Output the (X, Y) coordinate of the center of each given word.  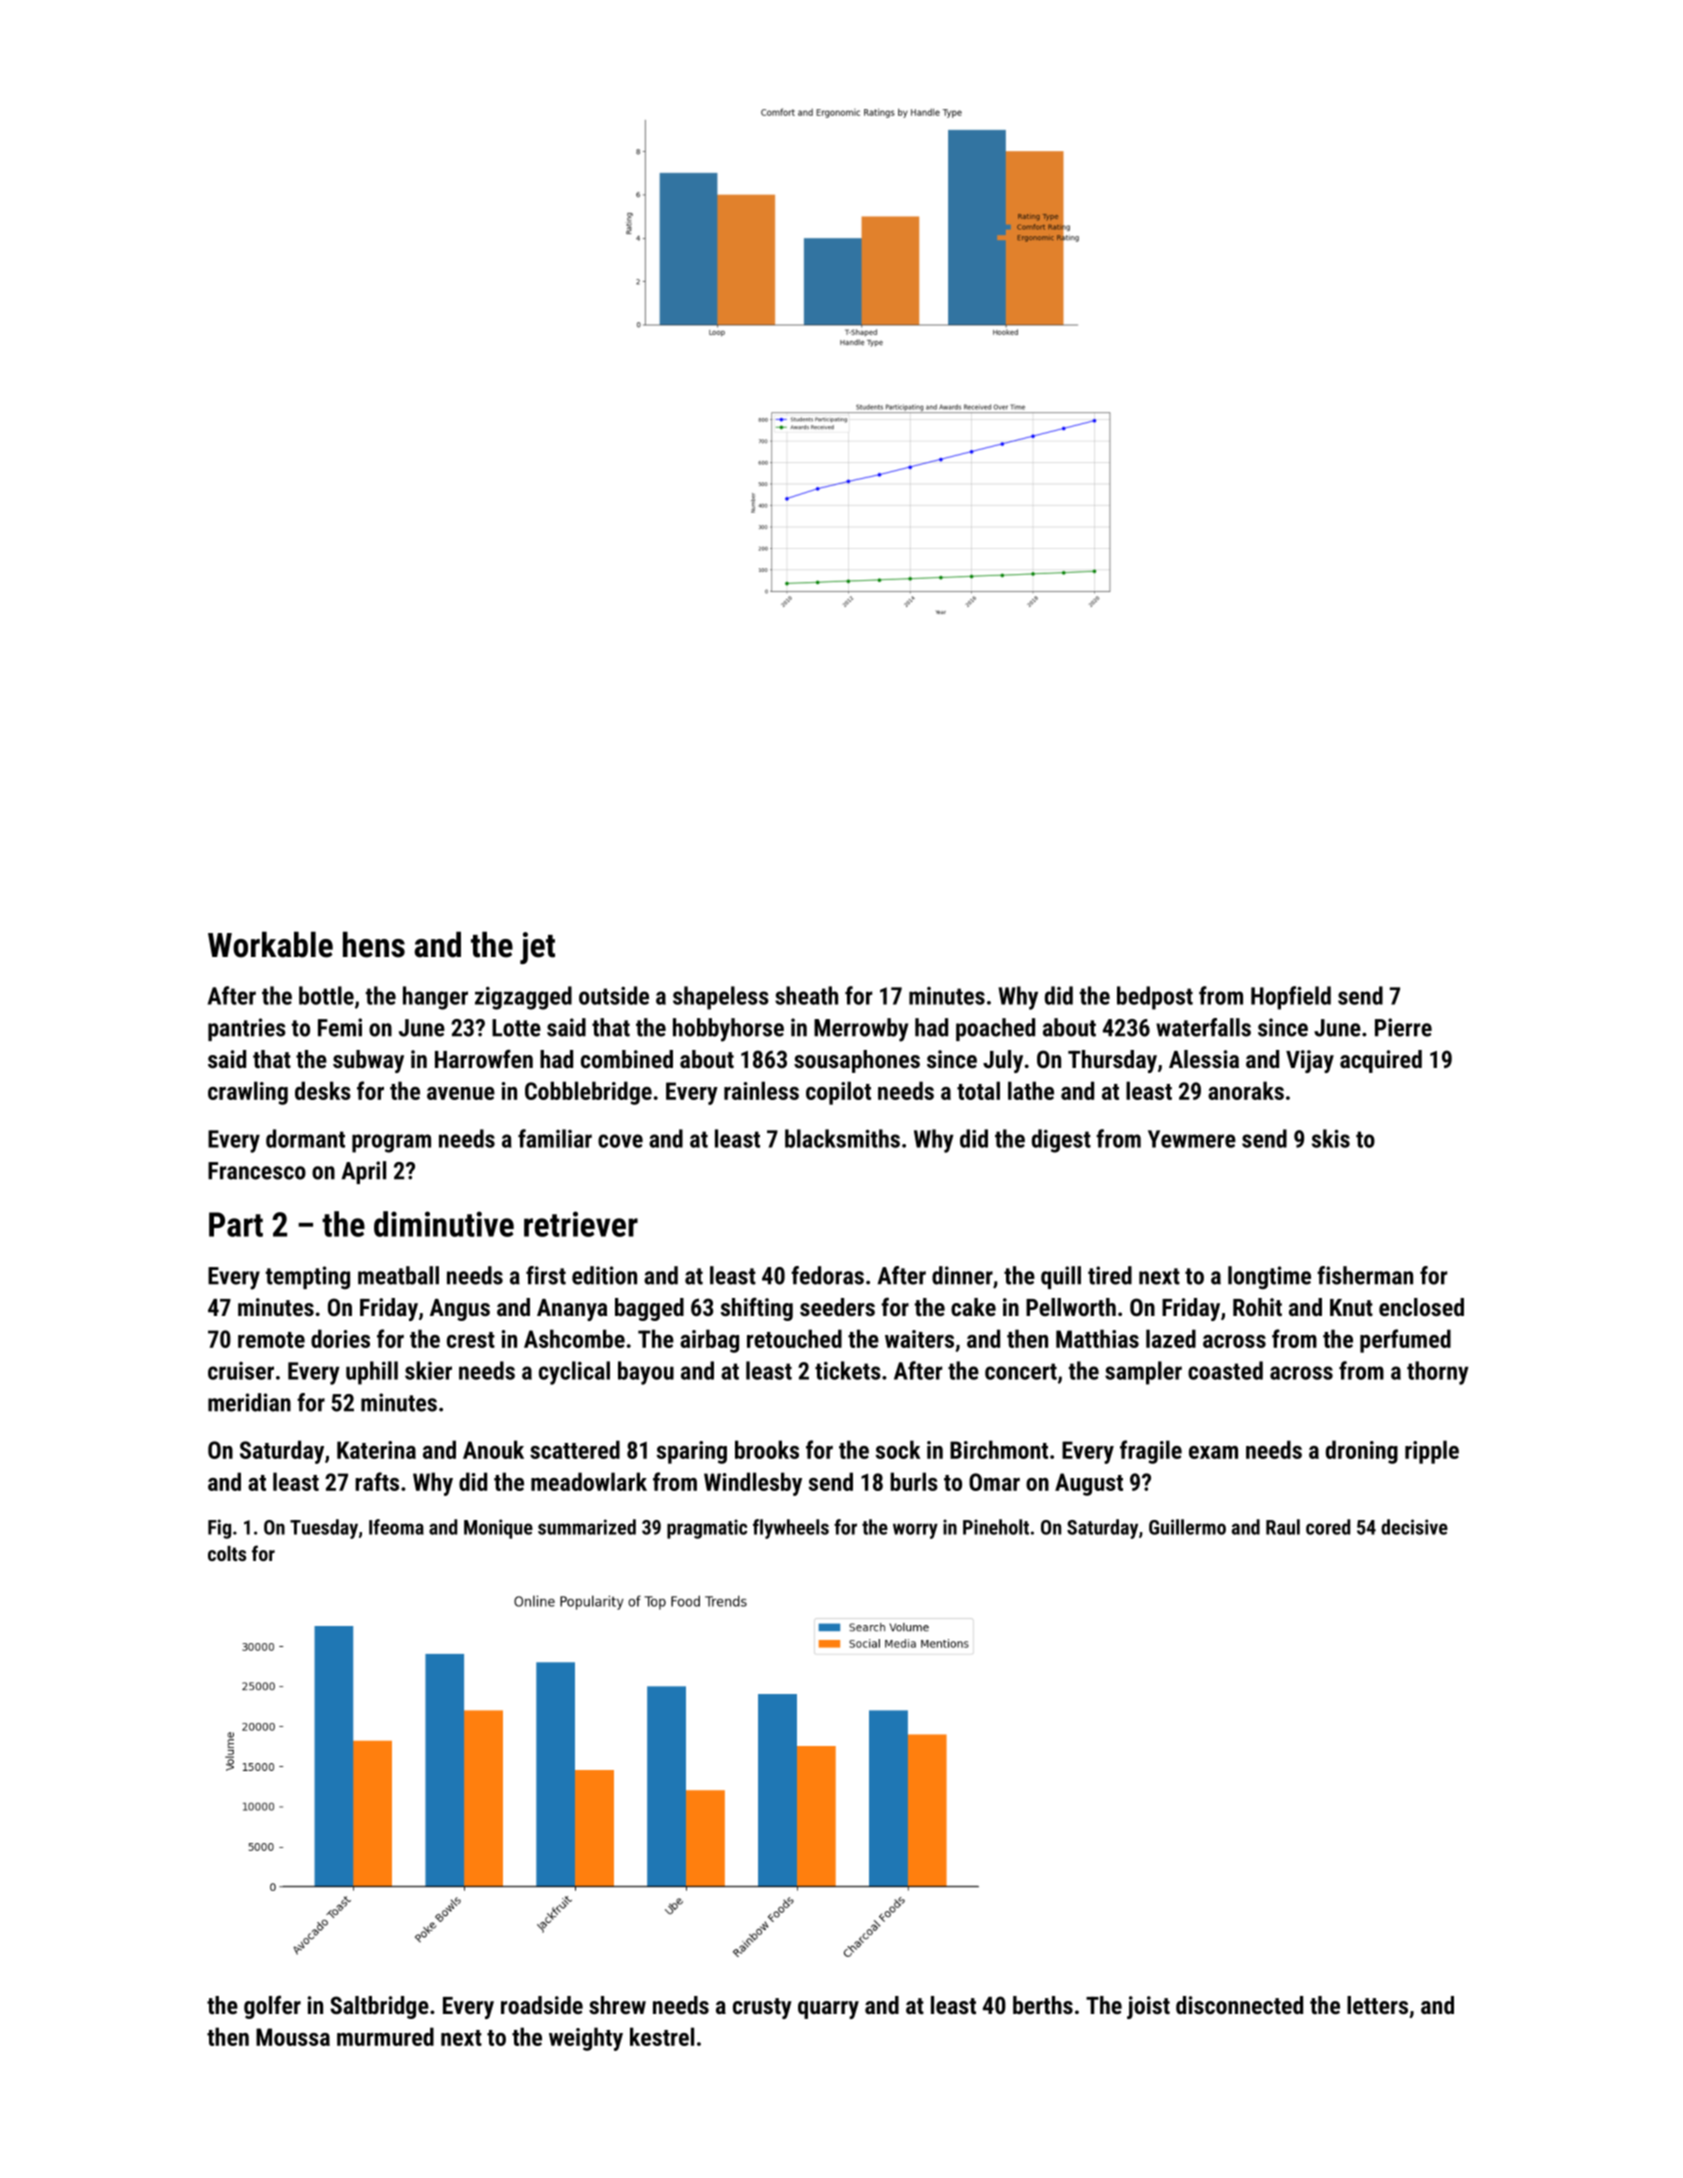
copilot (838, 1093)
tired (1110, 1275)
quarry (828, 2010)
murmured (385, 2036)
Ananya (572, 1310)
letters (1377, 2005)
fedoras (827, 1275)
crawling (248, 1093)
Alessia (1204, 1059)
